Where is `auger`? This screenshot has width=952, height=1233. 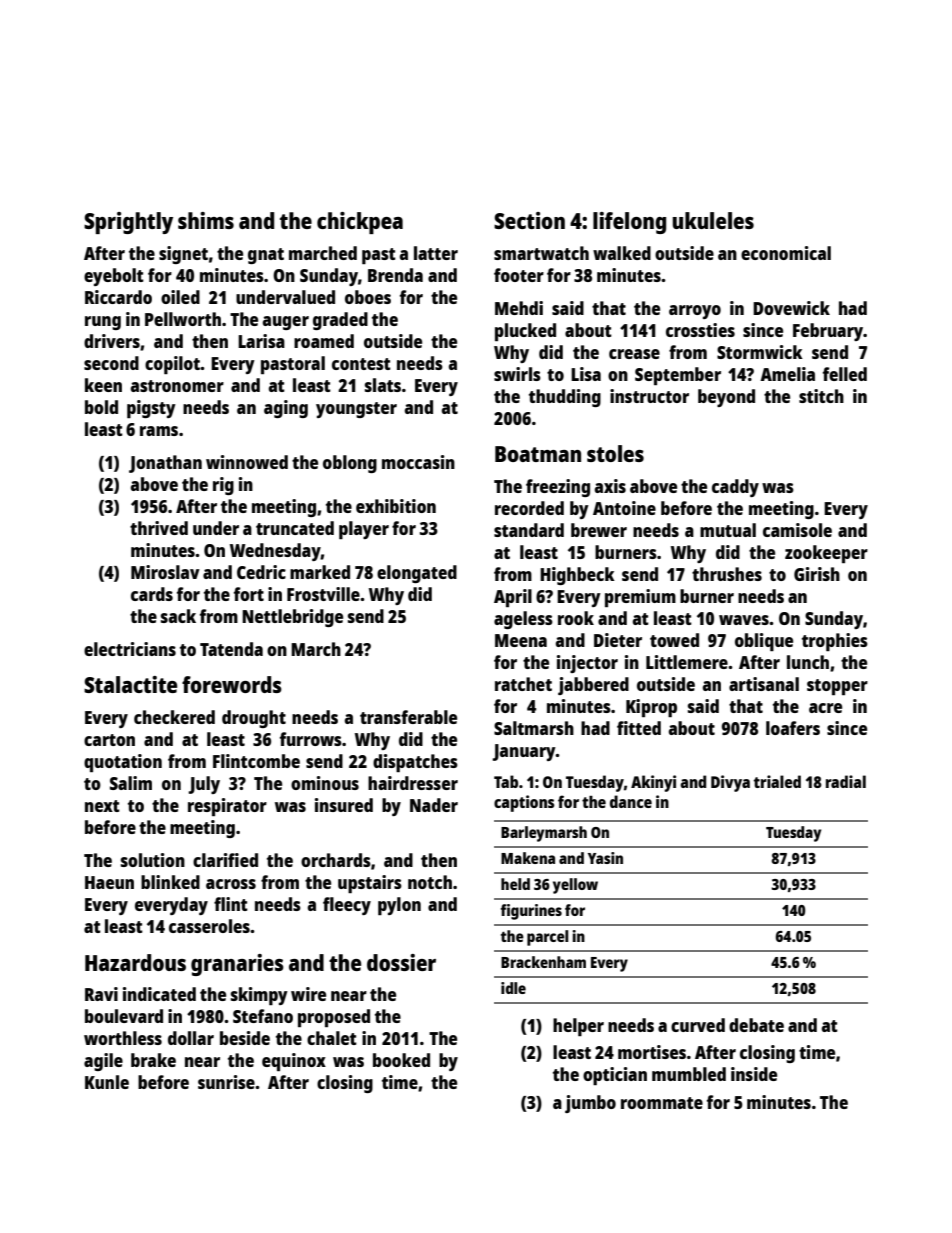
auger is located at coordinates (286, 323).
